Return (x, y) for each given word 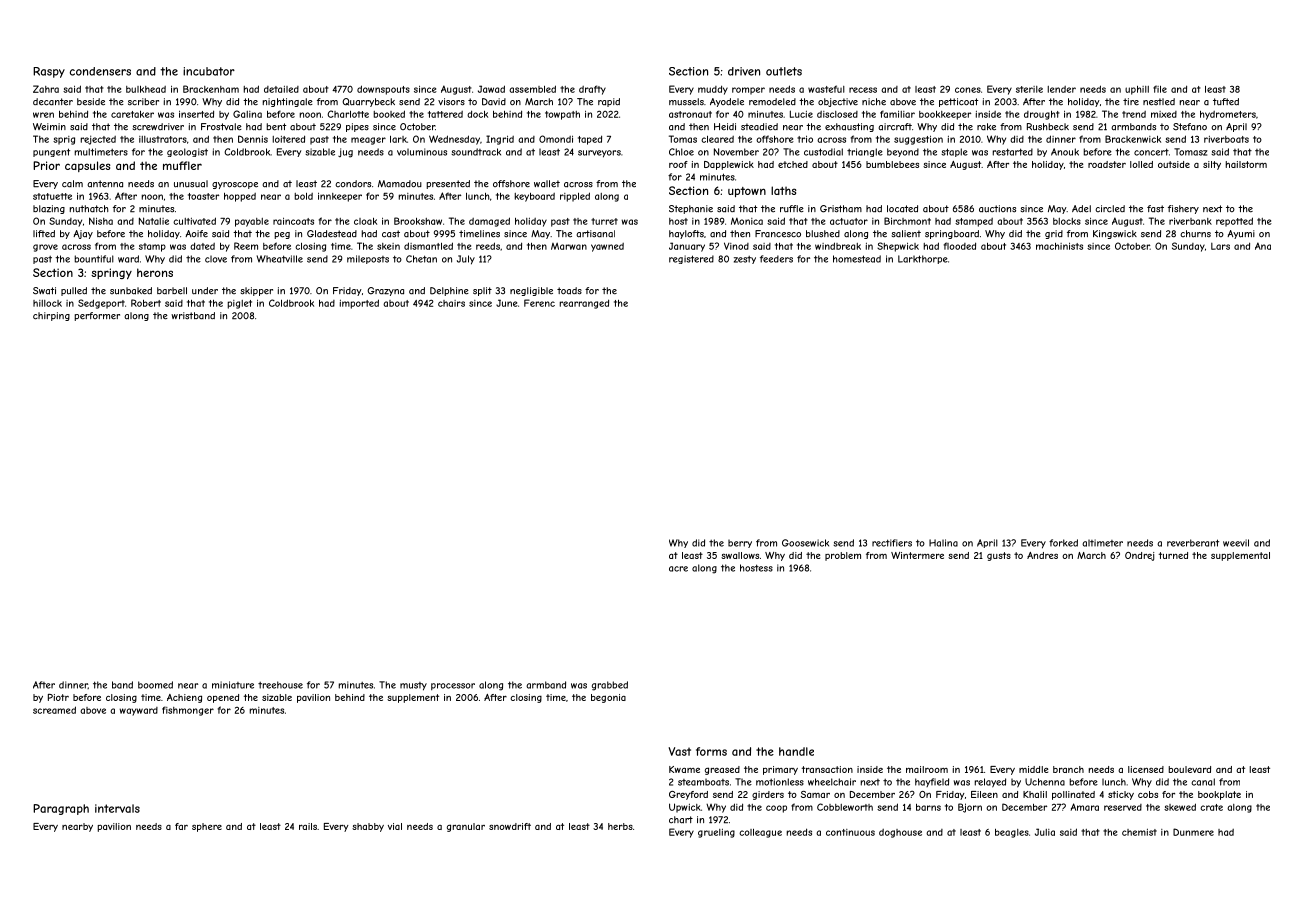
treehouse (280, 685)
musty (413, 686)
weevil (1236, 543)
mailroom (927, 769)
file (1160, 89)
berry (740, 544)
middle (1033, 769)
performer (97, 316)
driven (744, 71)
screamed (54, 710)
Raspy (49, 72)
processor (453, 686)
